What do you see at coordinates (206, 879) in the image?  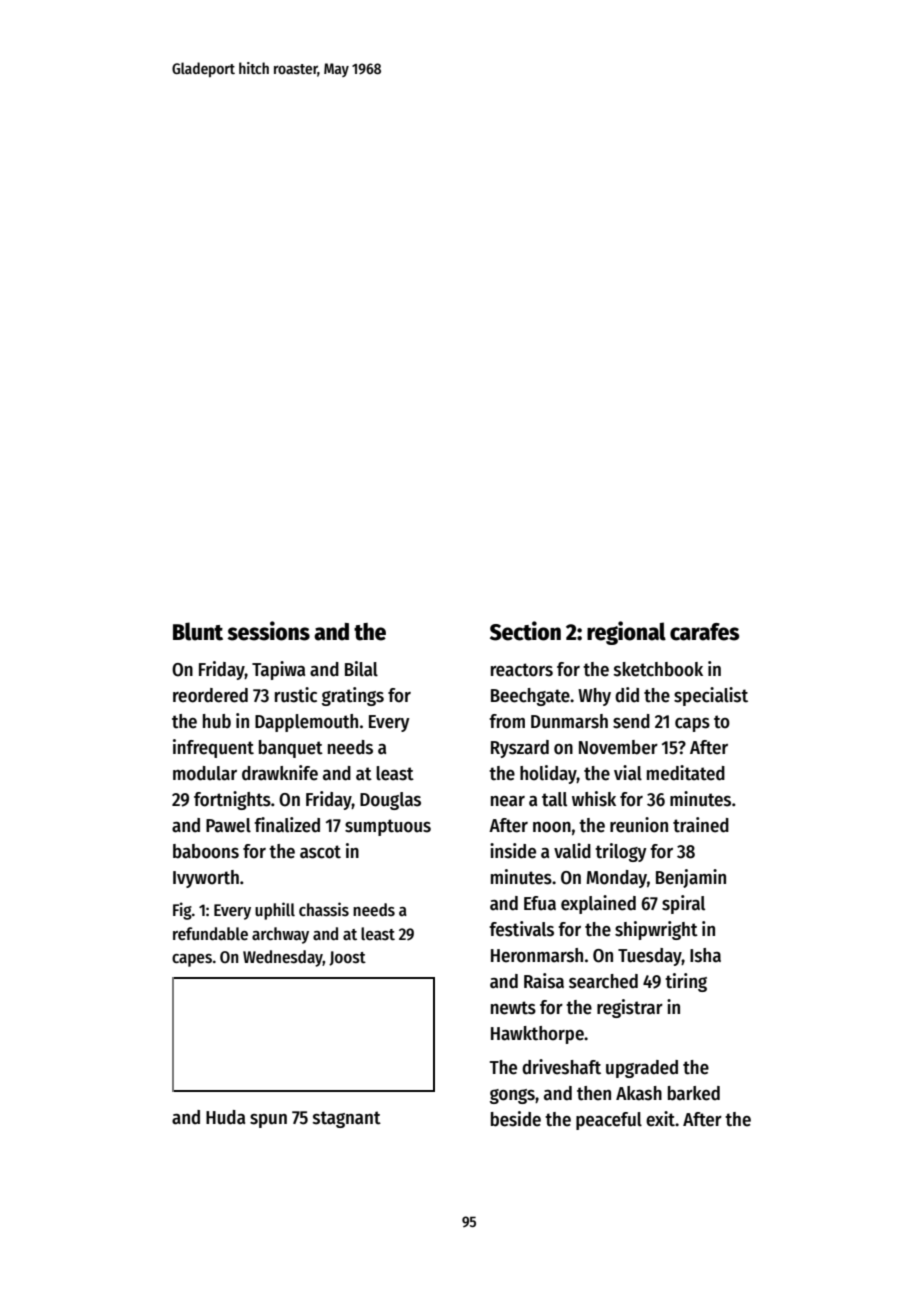 I see `Ivyworth` at bounding box center [206, 879].
